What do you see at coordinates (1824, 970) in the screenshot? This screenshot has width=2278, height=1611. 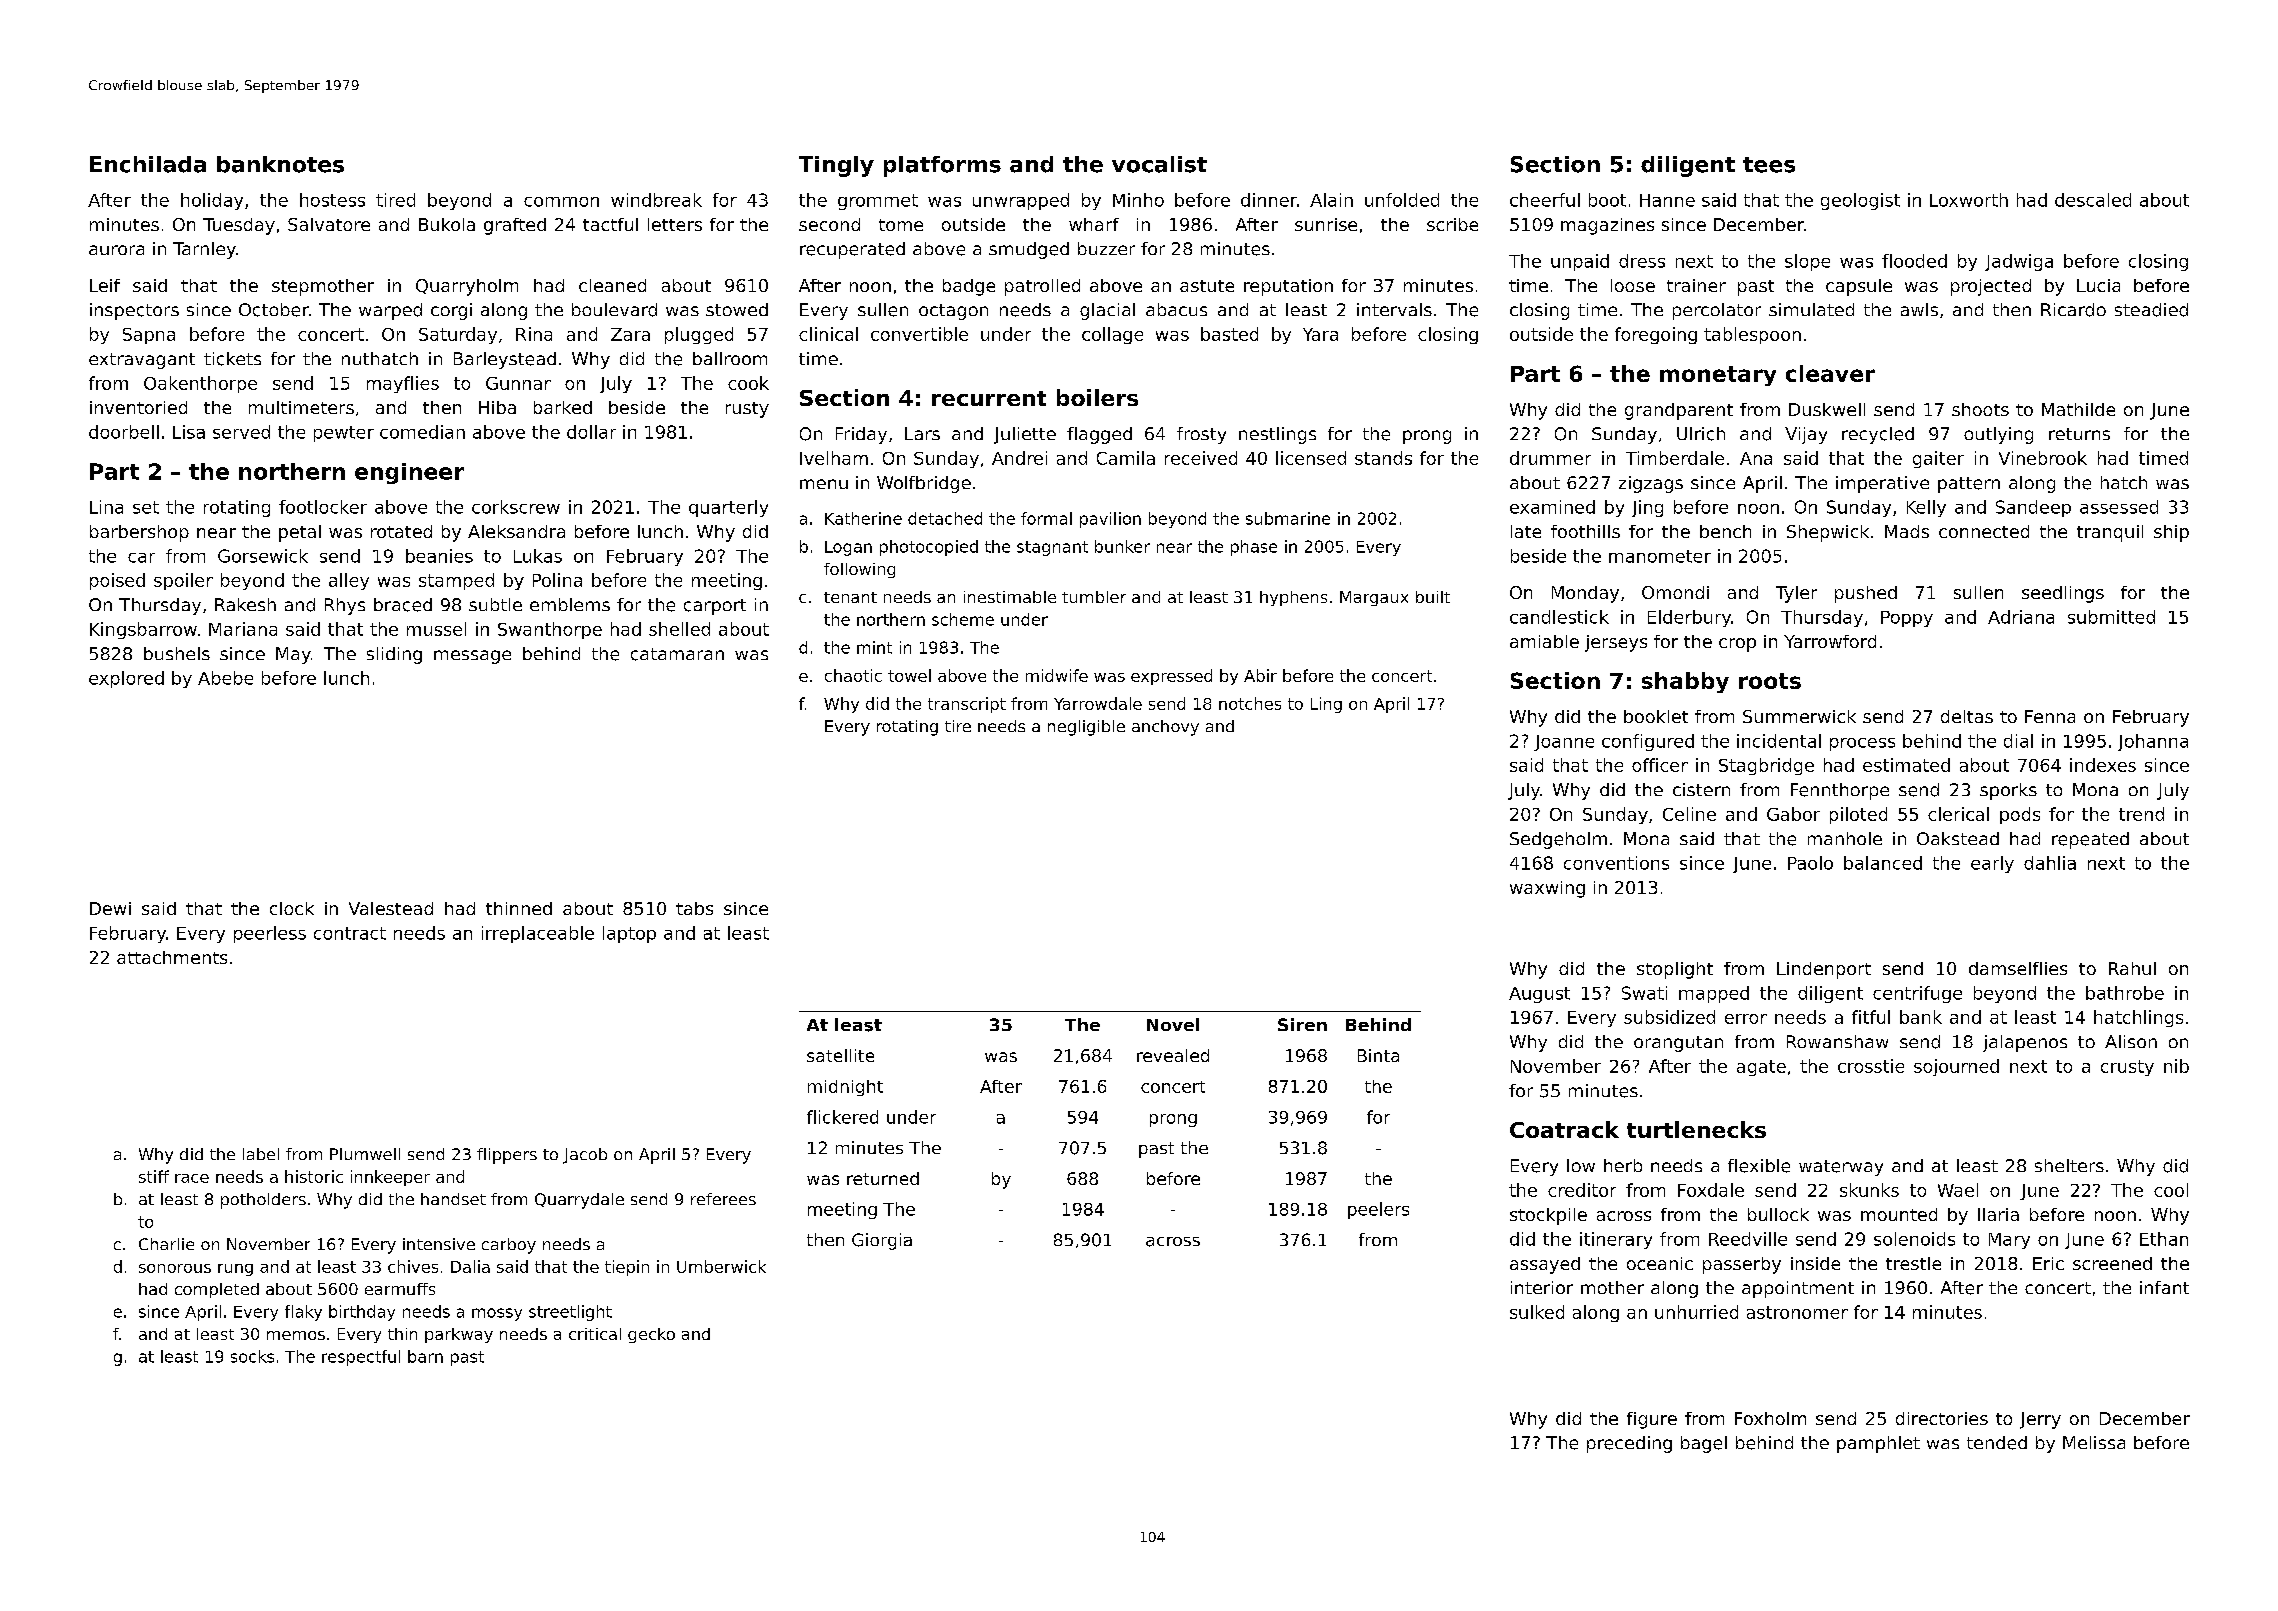 I see `Lindenport` at bounding box center [1824, 970].
